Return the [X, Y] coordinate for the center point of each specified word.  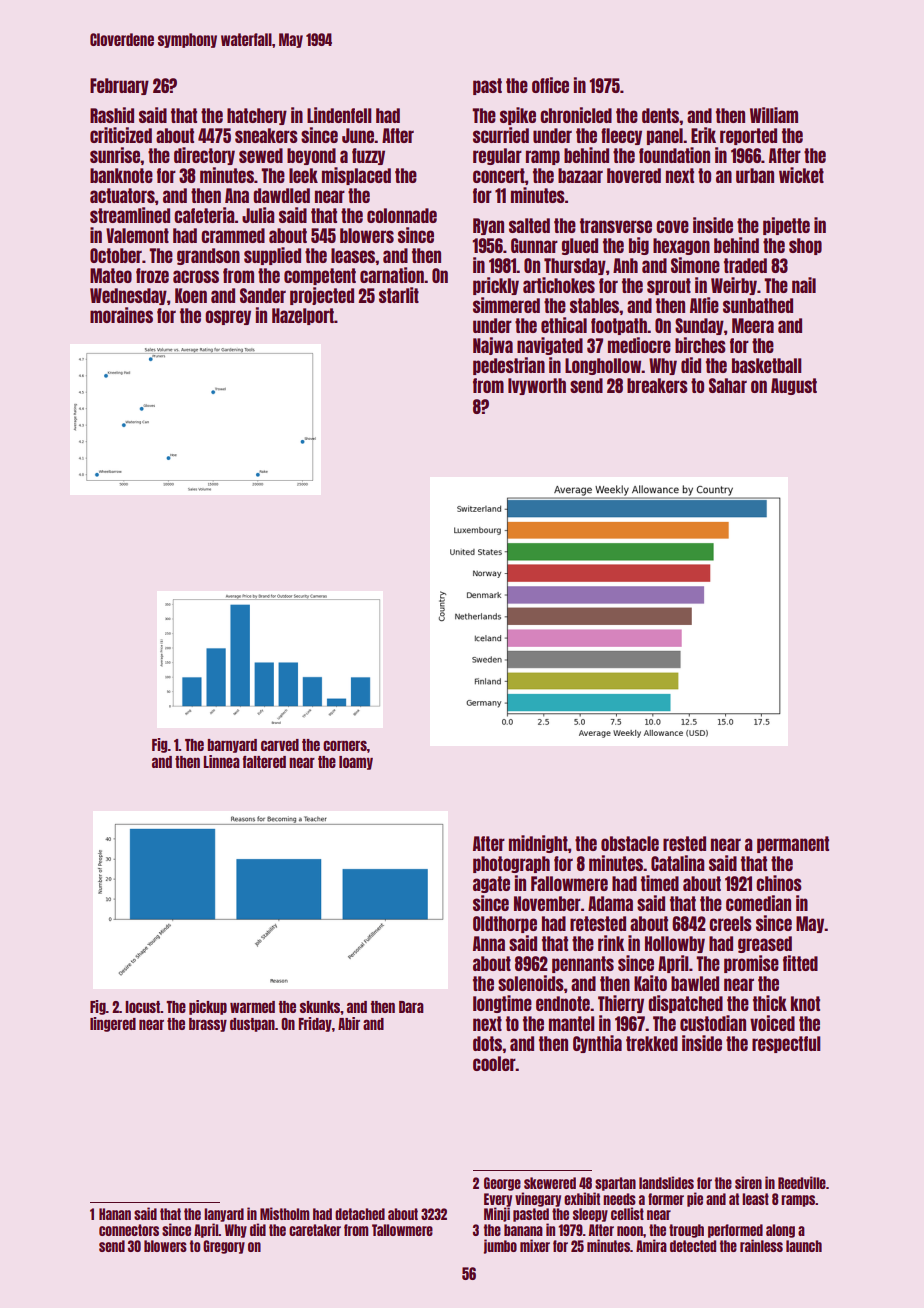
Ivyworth [537, 386]
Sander [263, 295]
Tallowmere [402, 1230]
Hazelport [303, 316]
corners [345, 745]
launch [804, 1246]
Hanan [115, 1214]
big [639, 246]
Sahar [728, 385]
